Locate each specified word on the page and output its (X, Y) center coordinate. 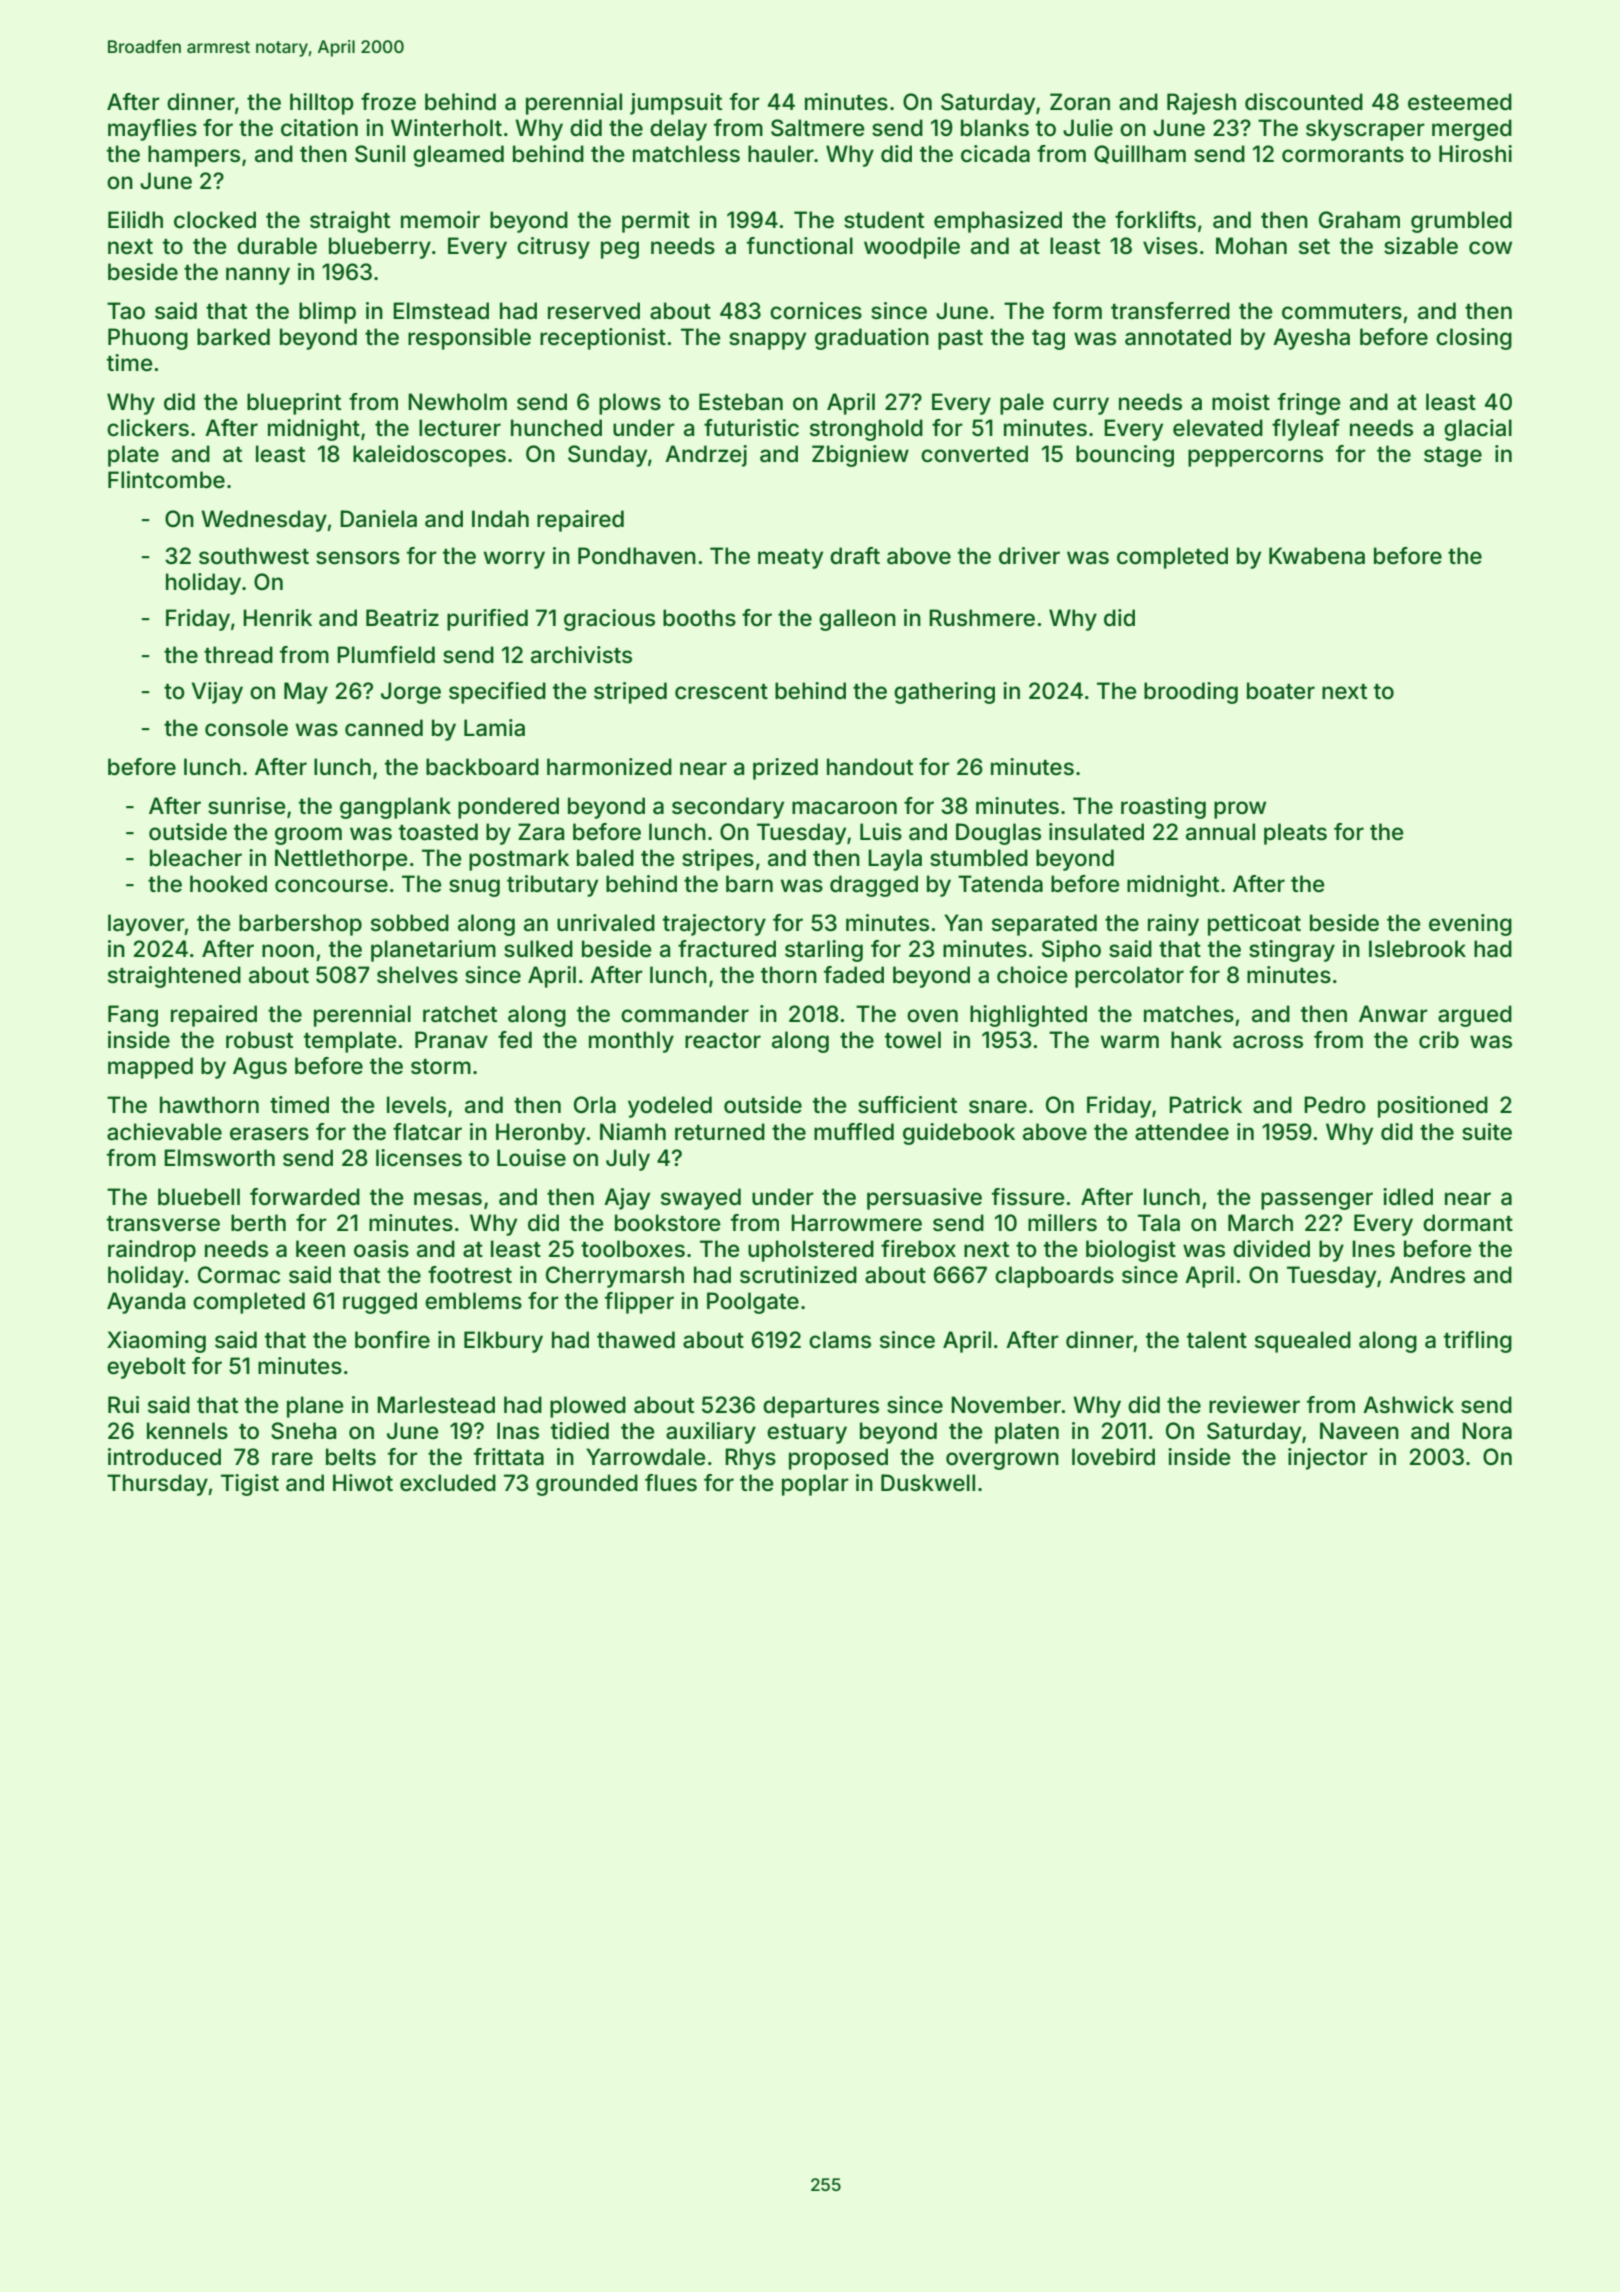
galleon (857, 620)
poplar (815, 1485)
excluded (448, 1483)
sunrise (247, 806)
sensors (358, 558)
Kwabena (1317, 556)
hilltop (321, 104)
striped (630, 693)
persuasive (924, 1199)
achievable (164, 1132)
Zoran (1080, 102)
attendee (1182, 1132)
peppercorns (1255, 458)
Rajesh (1201, 104)
